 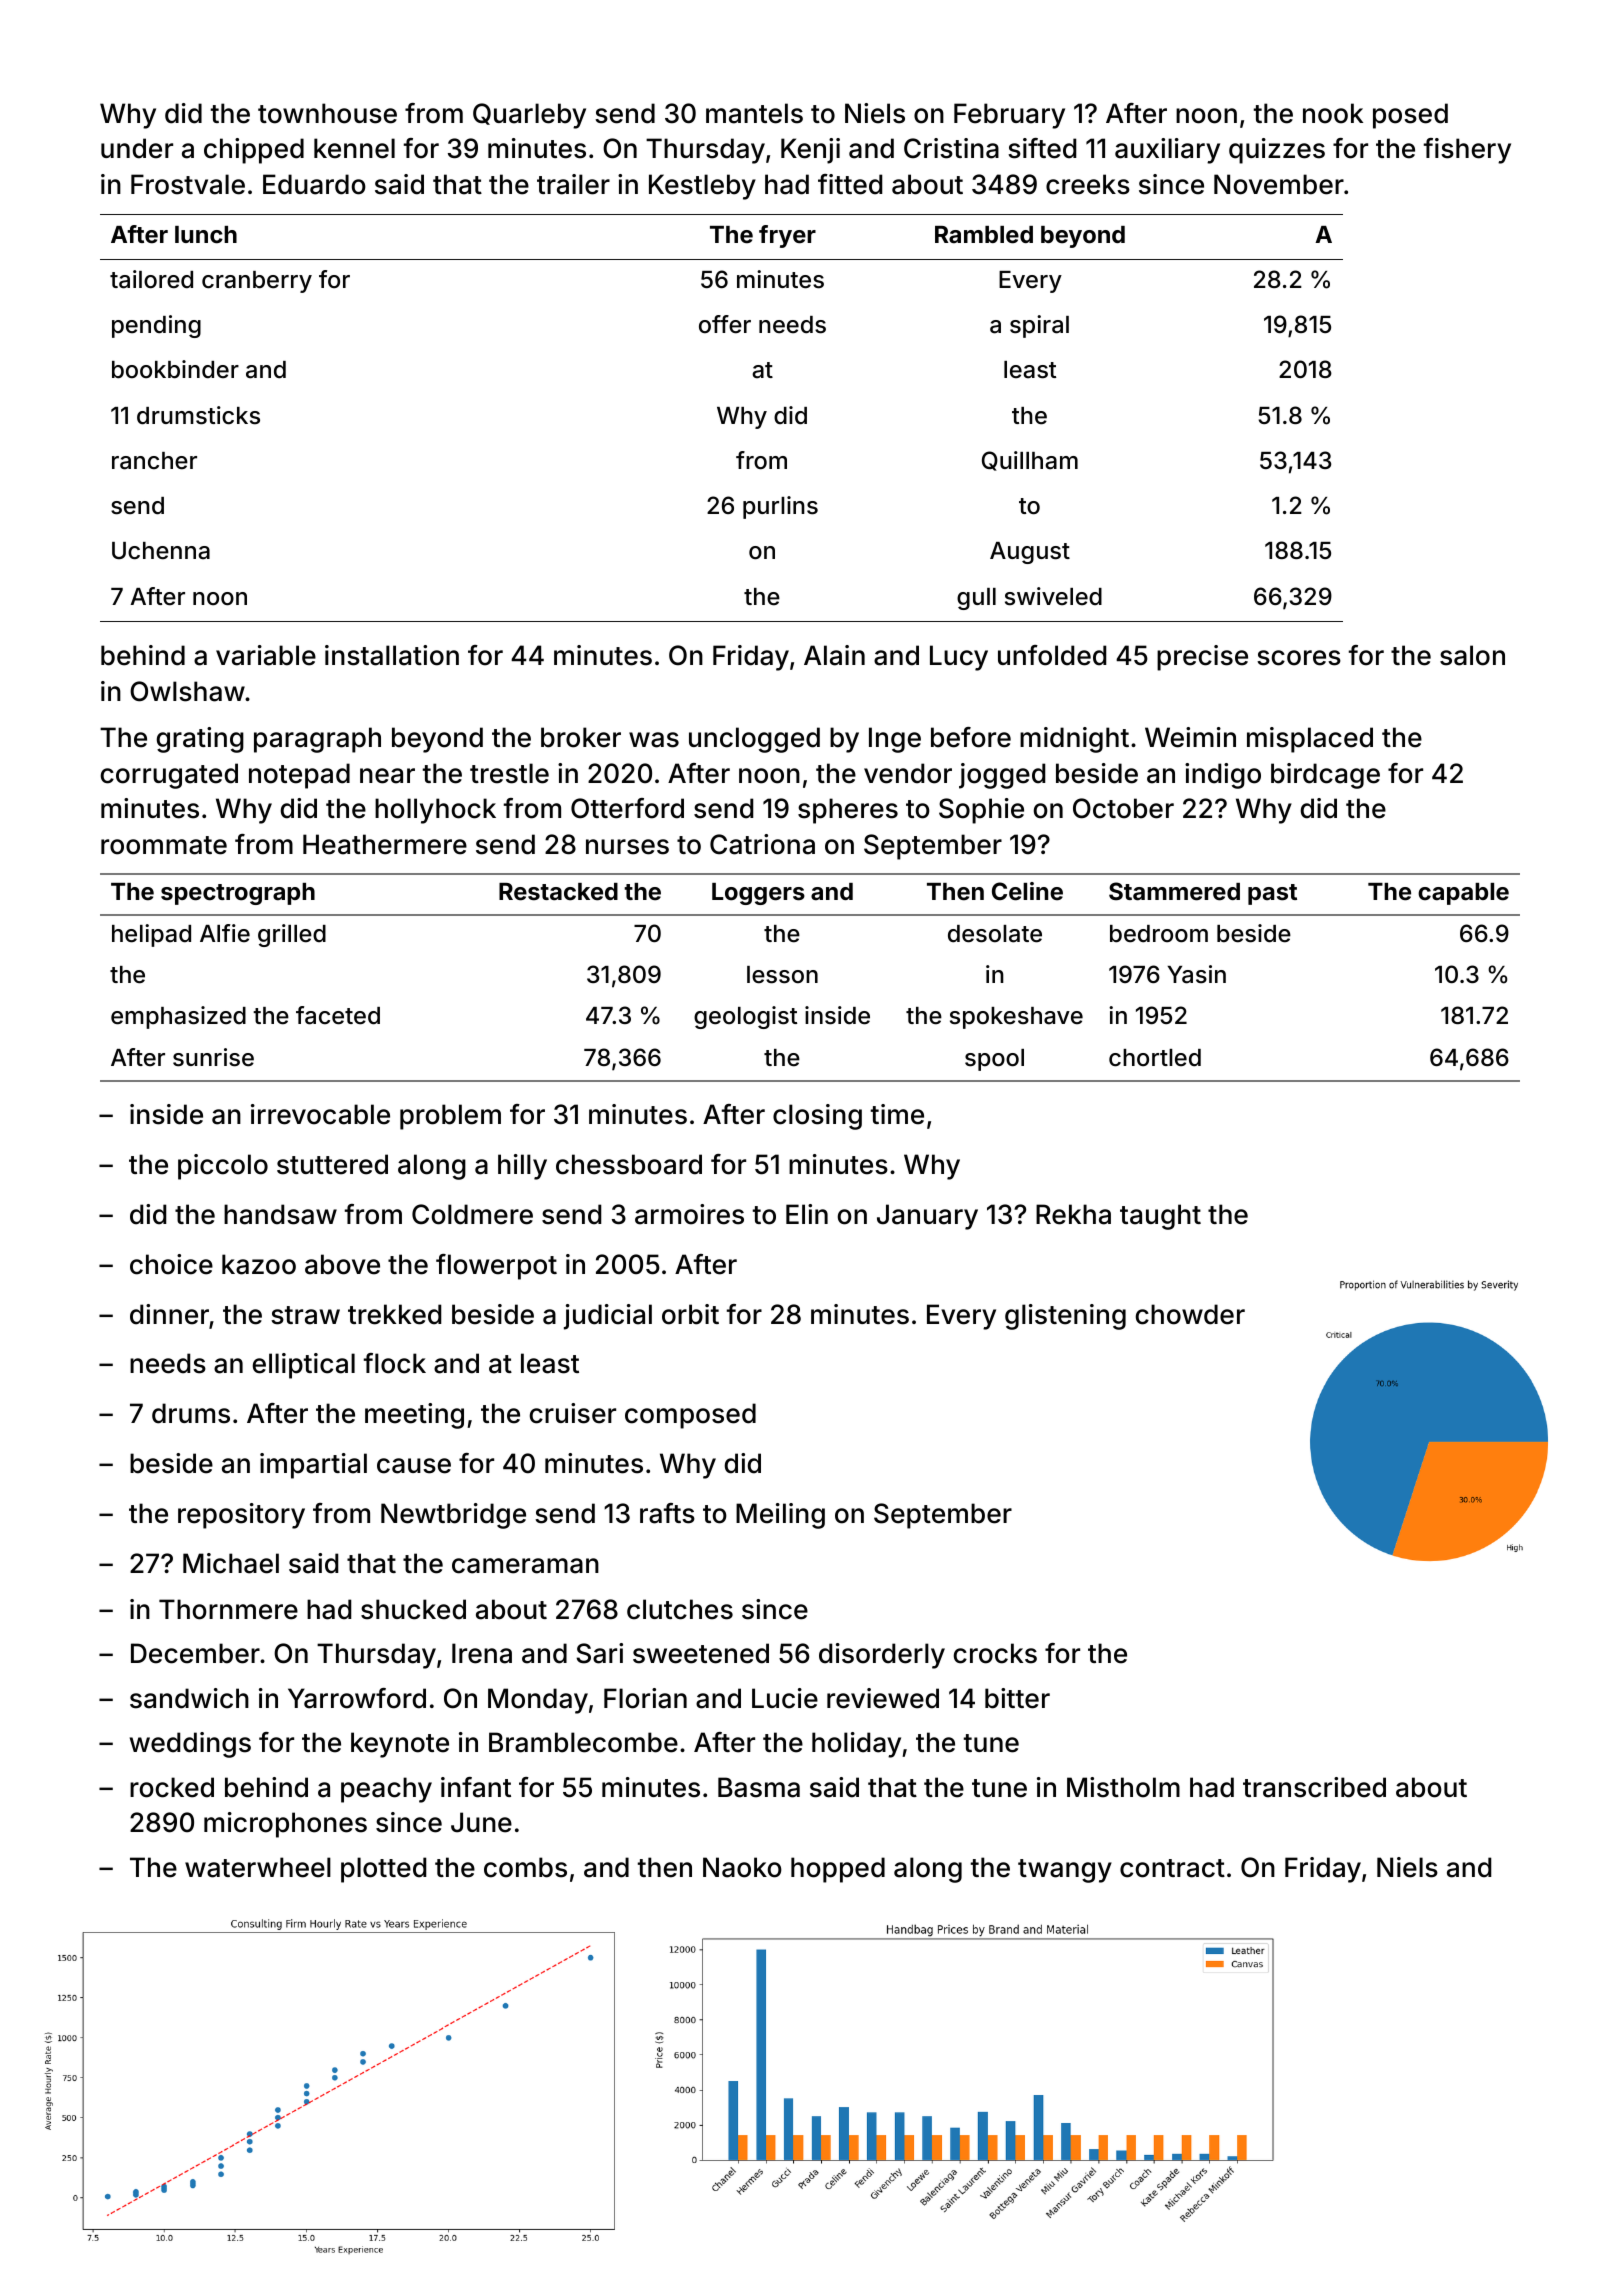 What do you see at coordinates (392, 655) in the document?
I see `installation` at bounding box center [392, 655].
